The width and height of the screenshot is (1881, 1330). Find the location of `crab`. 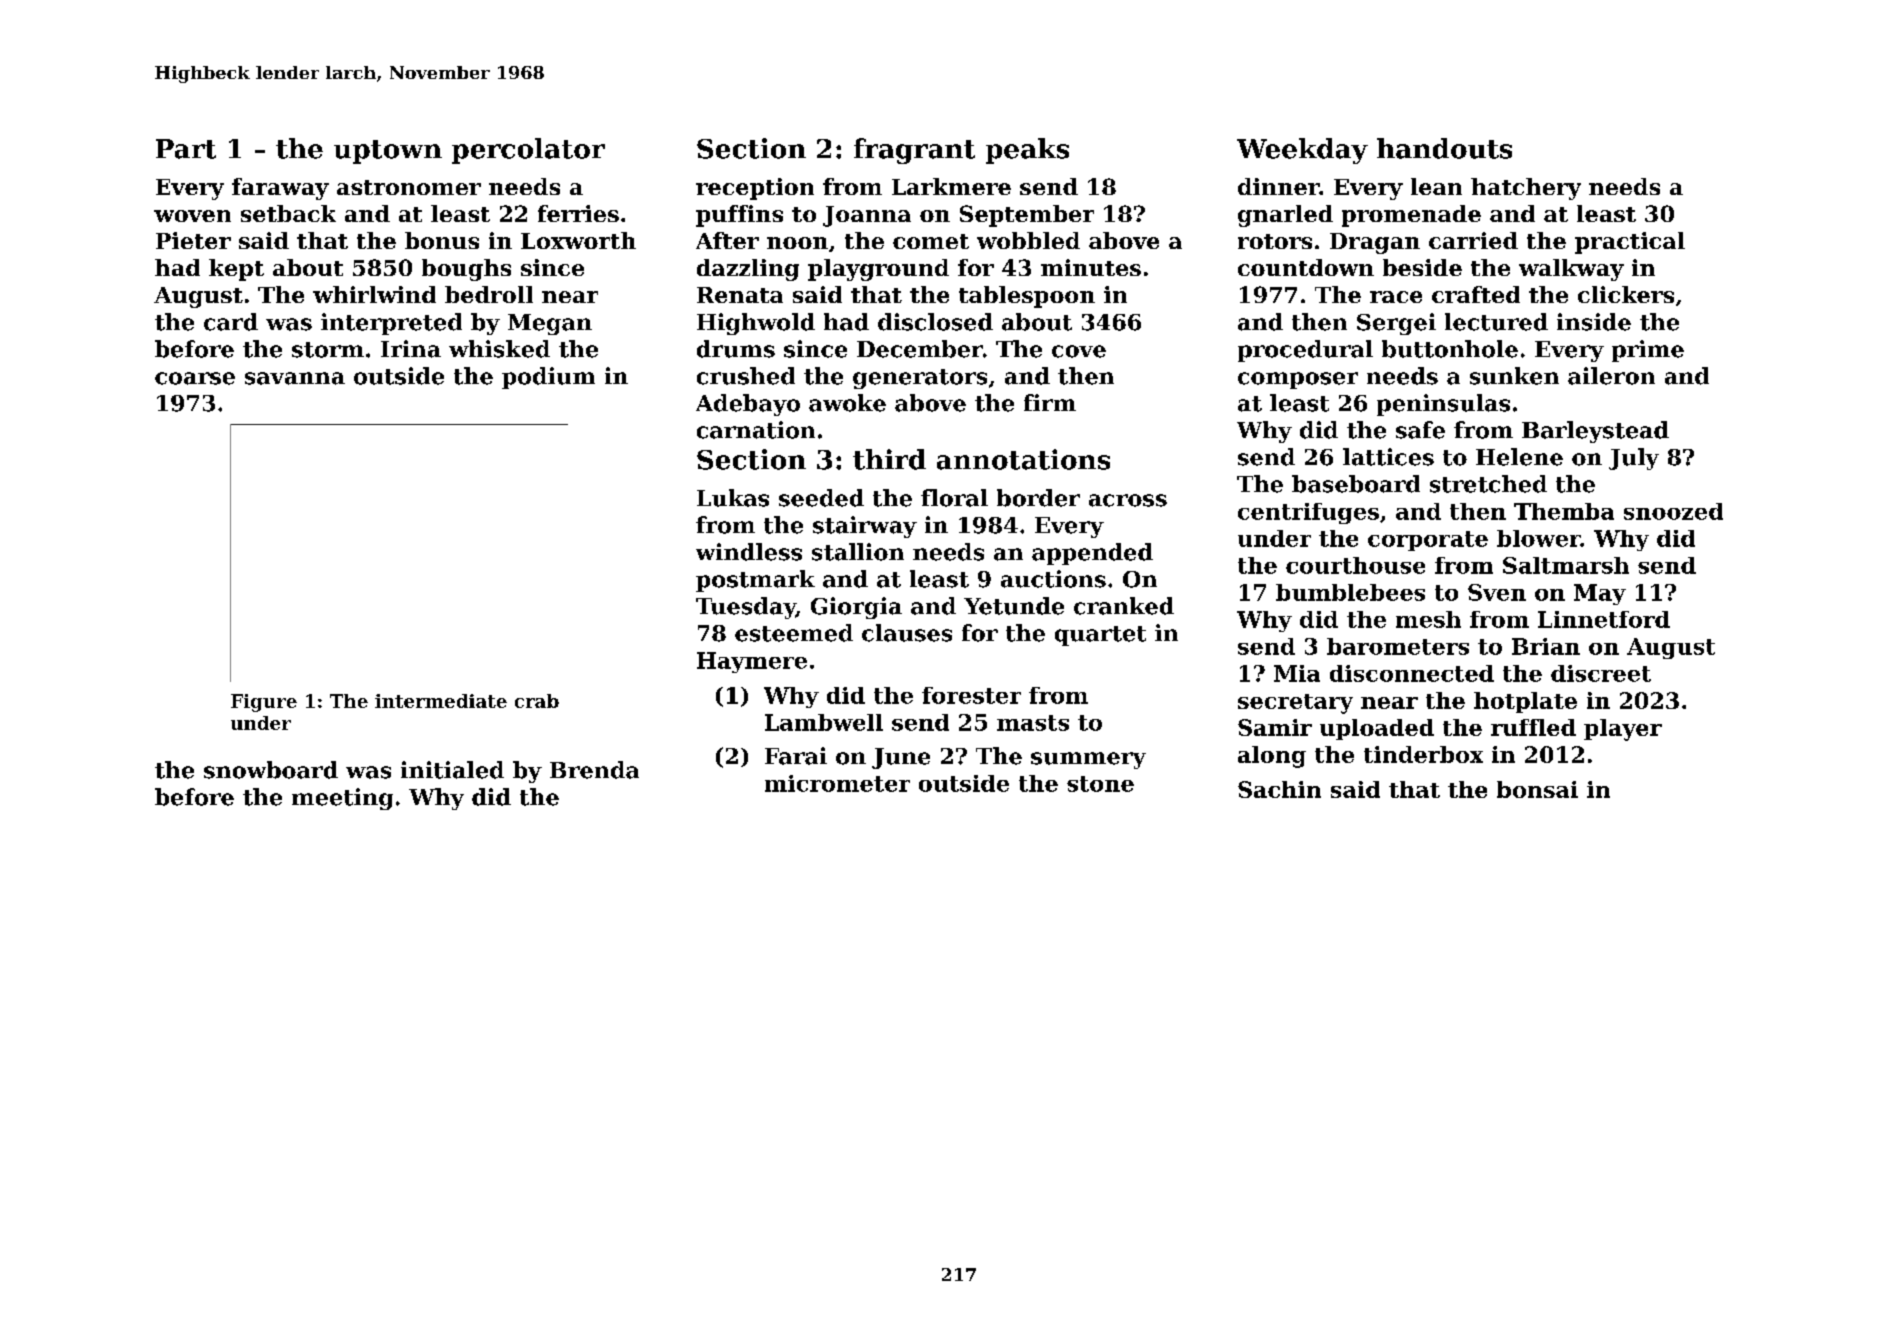

crab is located at coordinates (537, 701).
